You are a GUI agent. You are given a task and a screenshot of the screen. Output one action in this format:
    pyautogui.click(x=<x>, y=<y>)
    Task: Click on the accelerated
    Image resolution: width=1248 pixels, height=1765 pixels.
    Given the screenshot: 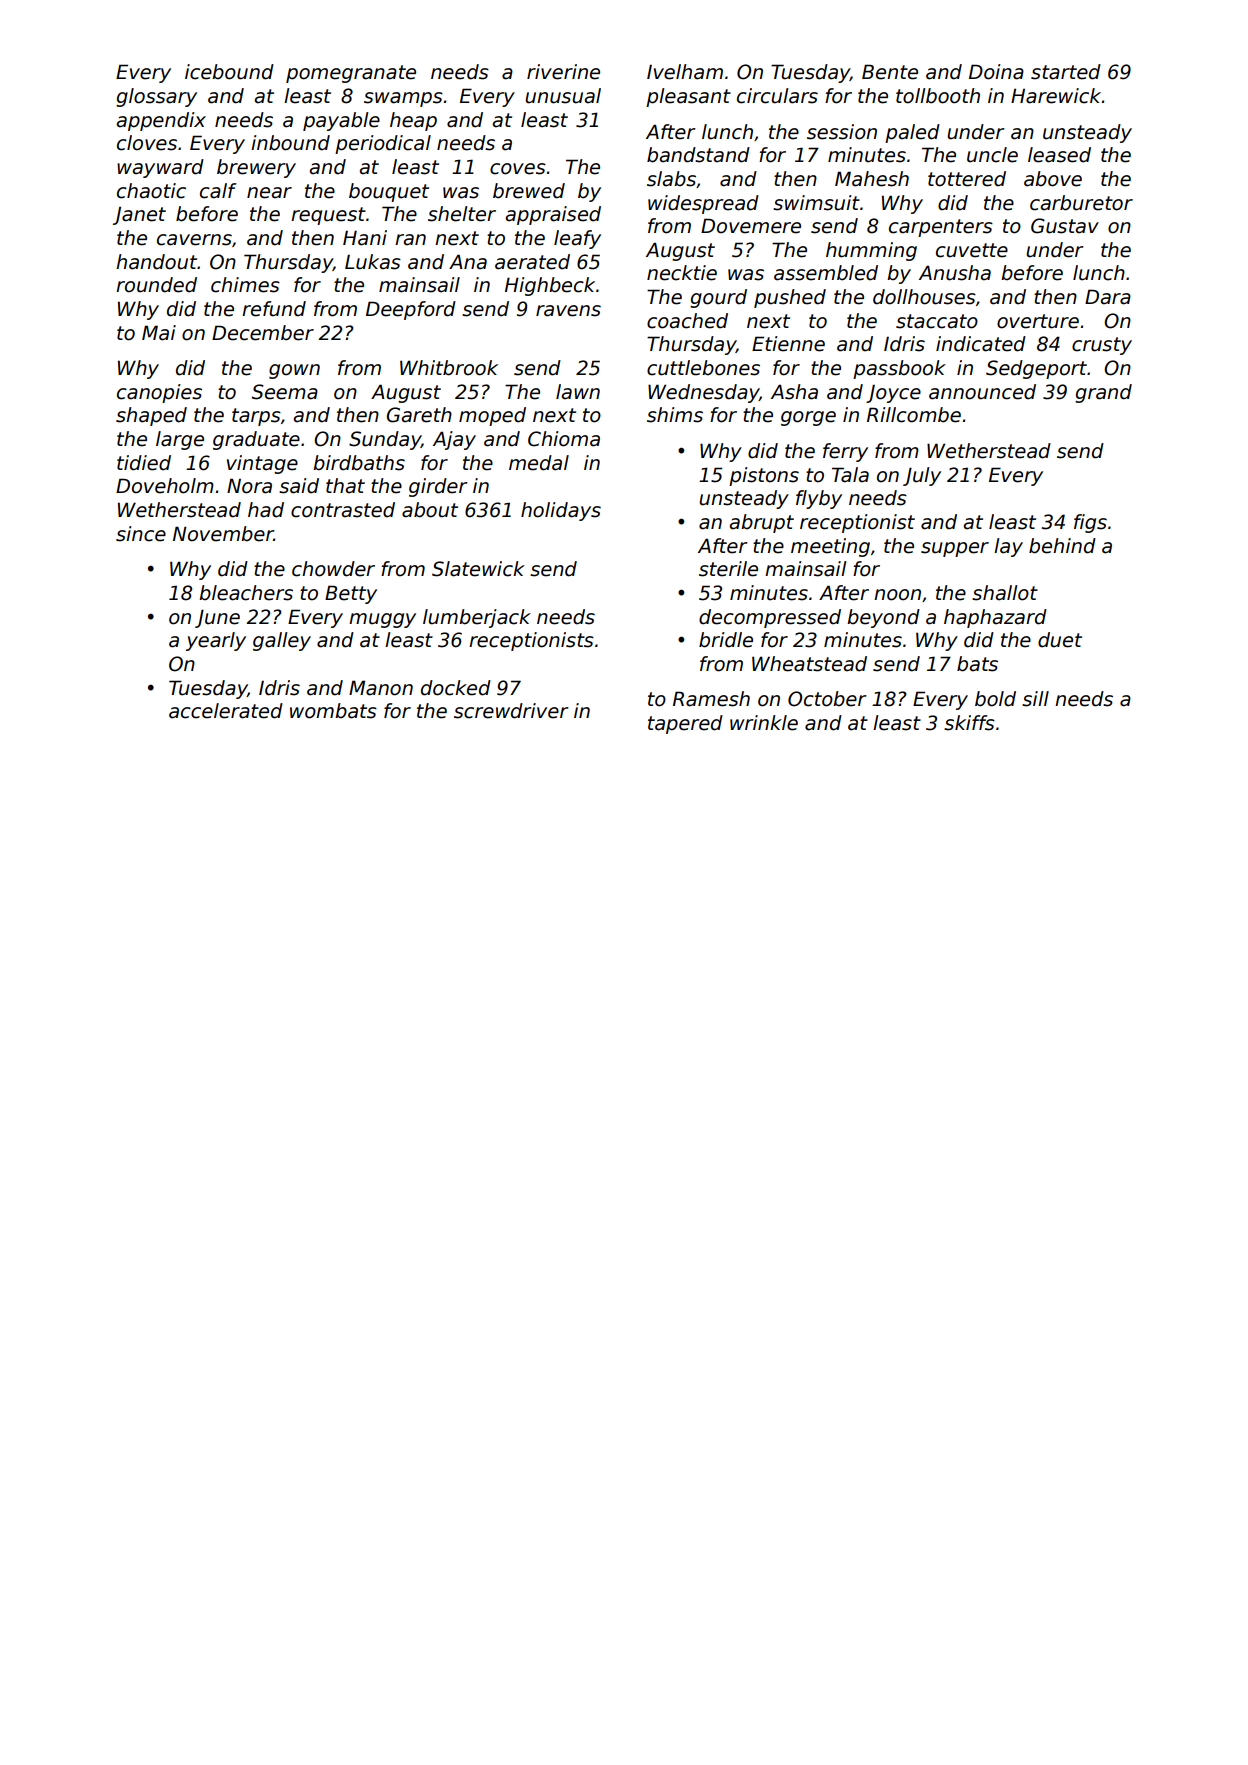 What is the action you would take?
    pyautogui.click(x=226, y=711)
